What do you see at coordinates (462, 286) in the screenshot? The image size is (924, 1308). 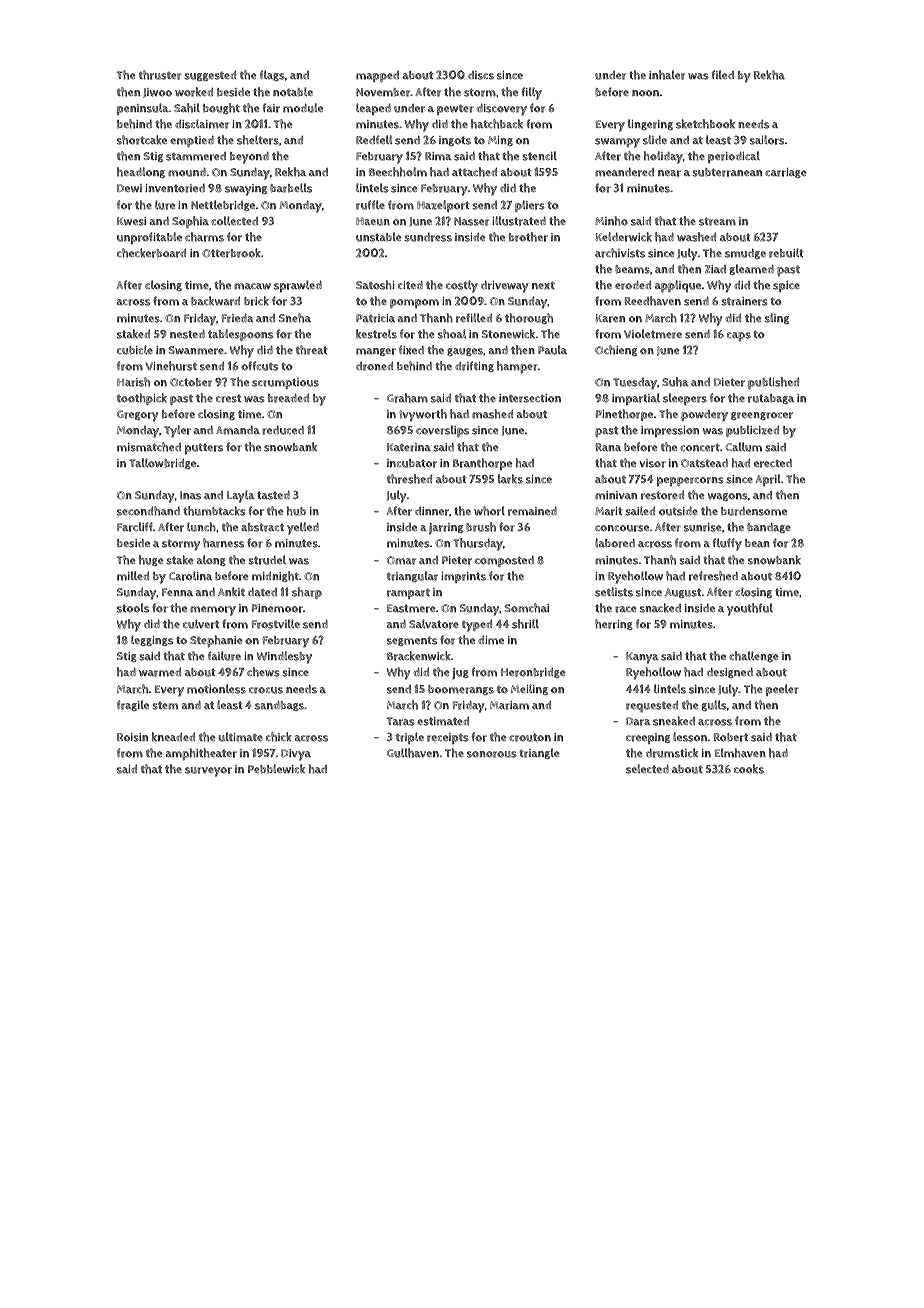 I see `costly` at bounding box center [462, 286].
